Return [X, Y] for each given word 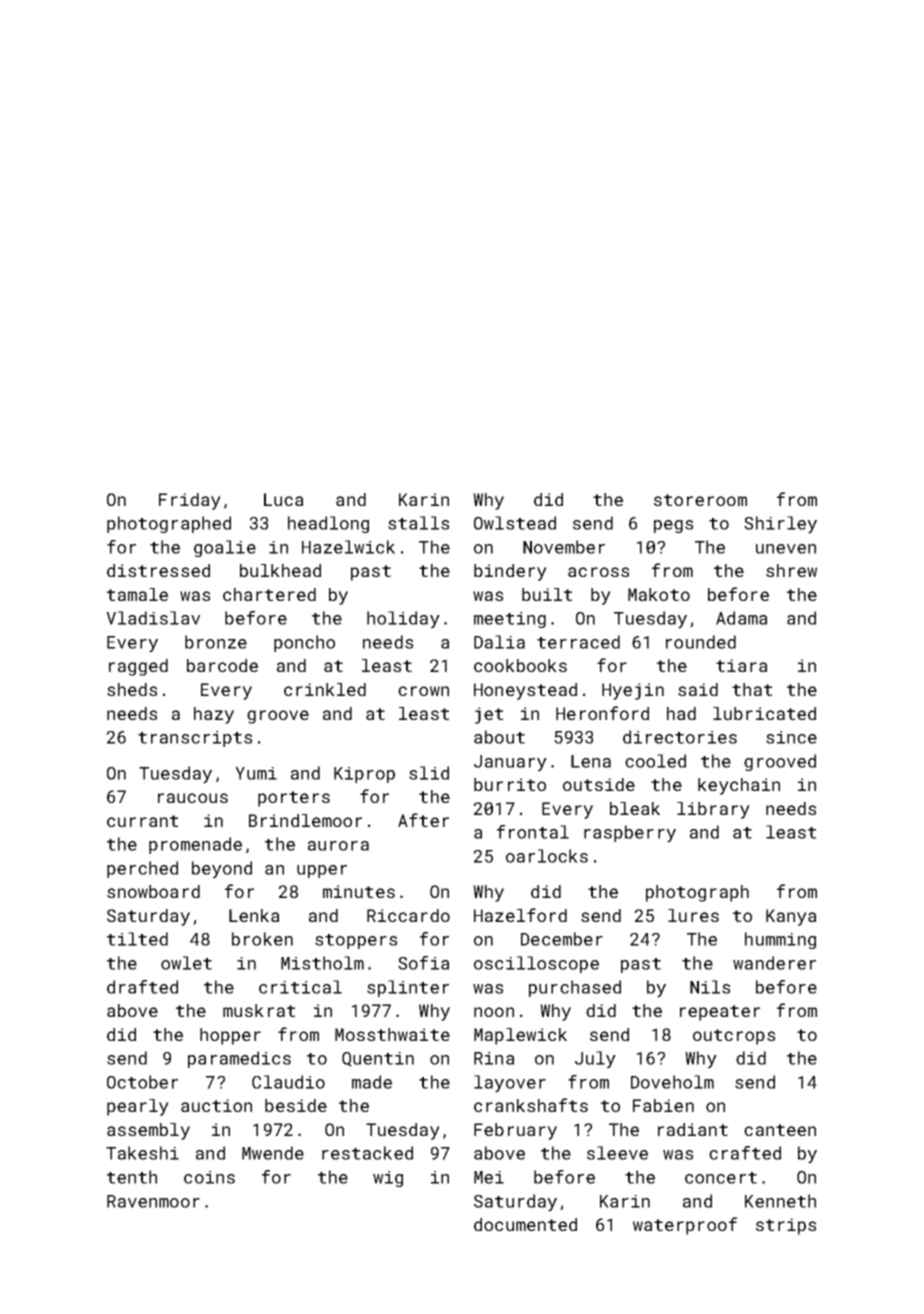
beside [296, 1105]
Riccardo [408, 915]
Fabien [663, 1105]
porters [294, 799]
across [598, 572]
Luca [283, 499]
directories [680, 737]
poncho [304, 643]
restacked [367, 1153]
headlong [328, 524]
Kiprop [364, 775]
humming [780, 940]
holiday [403, 620]
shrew [791, 570]
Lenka [254, 915]
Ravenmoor [153, 1201]
